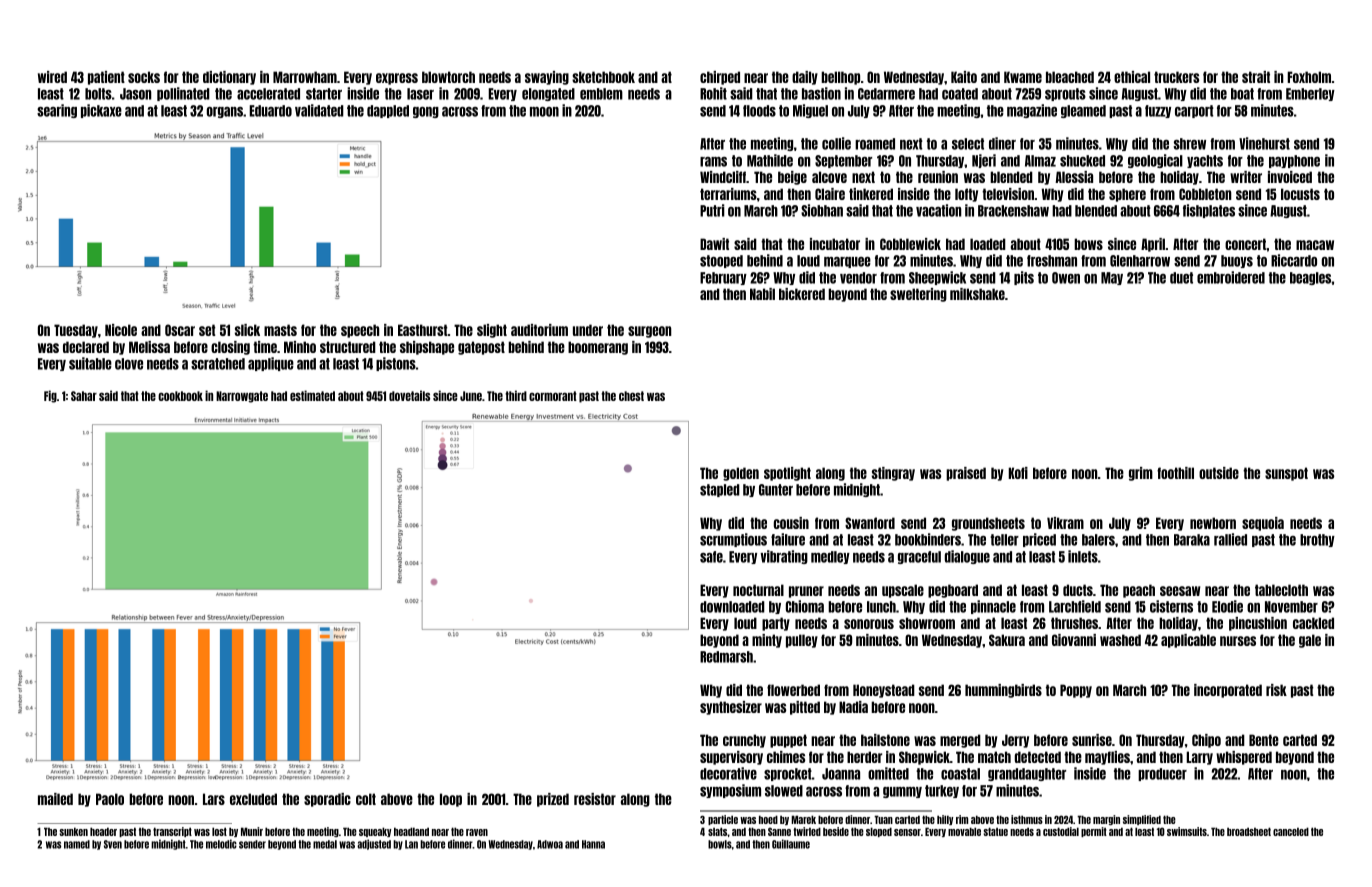 Image resolution: width=1372 pixels, height=887 pixels. I want to click on patient, so click(106, 78).
